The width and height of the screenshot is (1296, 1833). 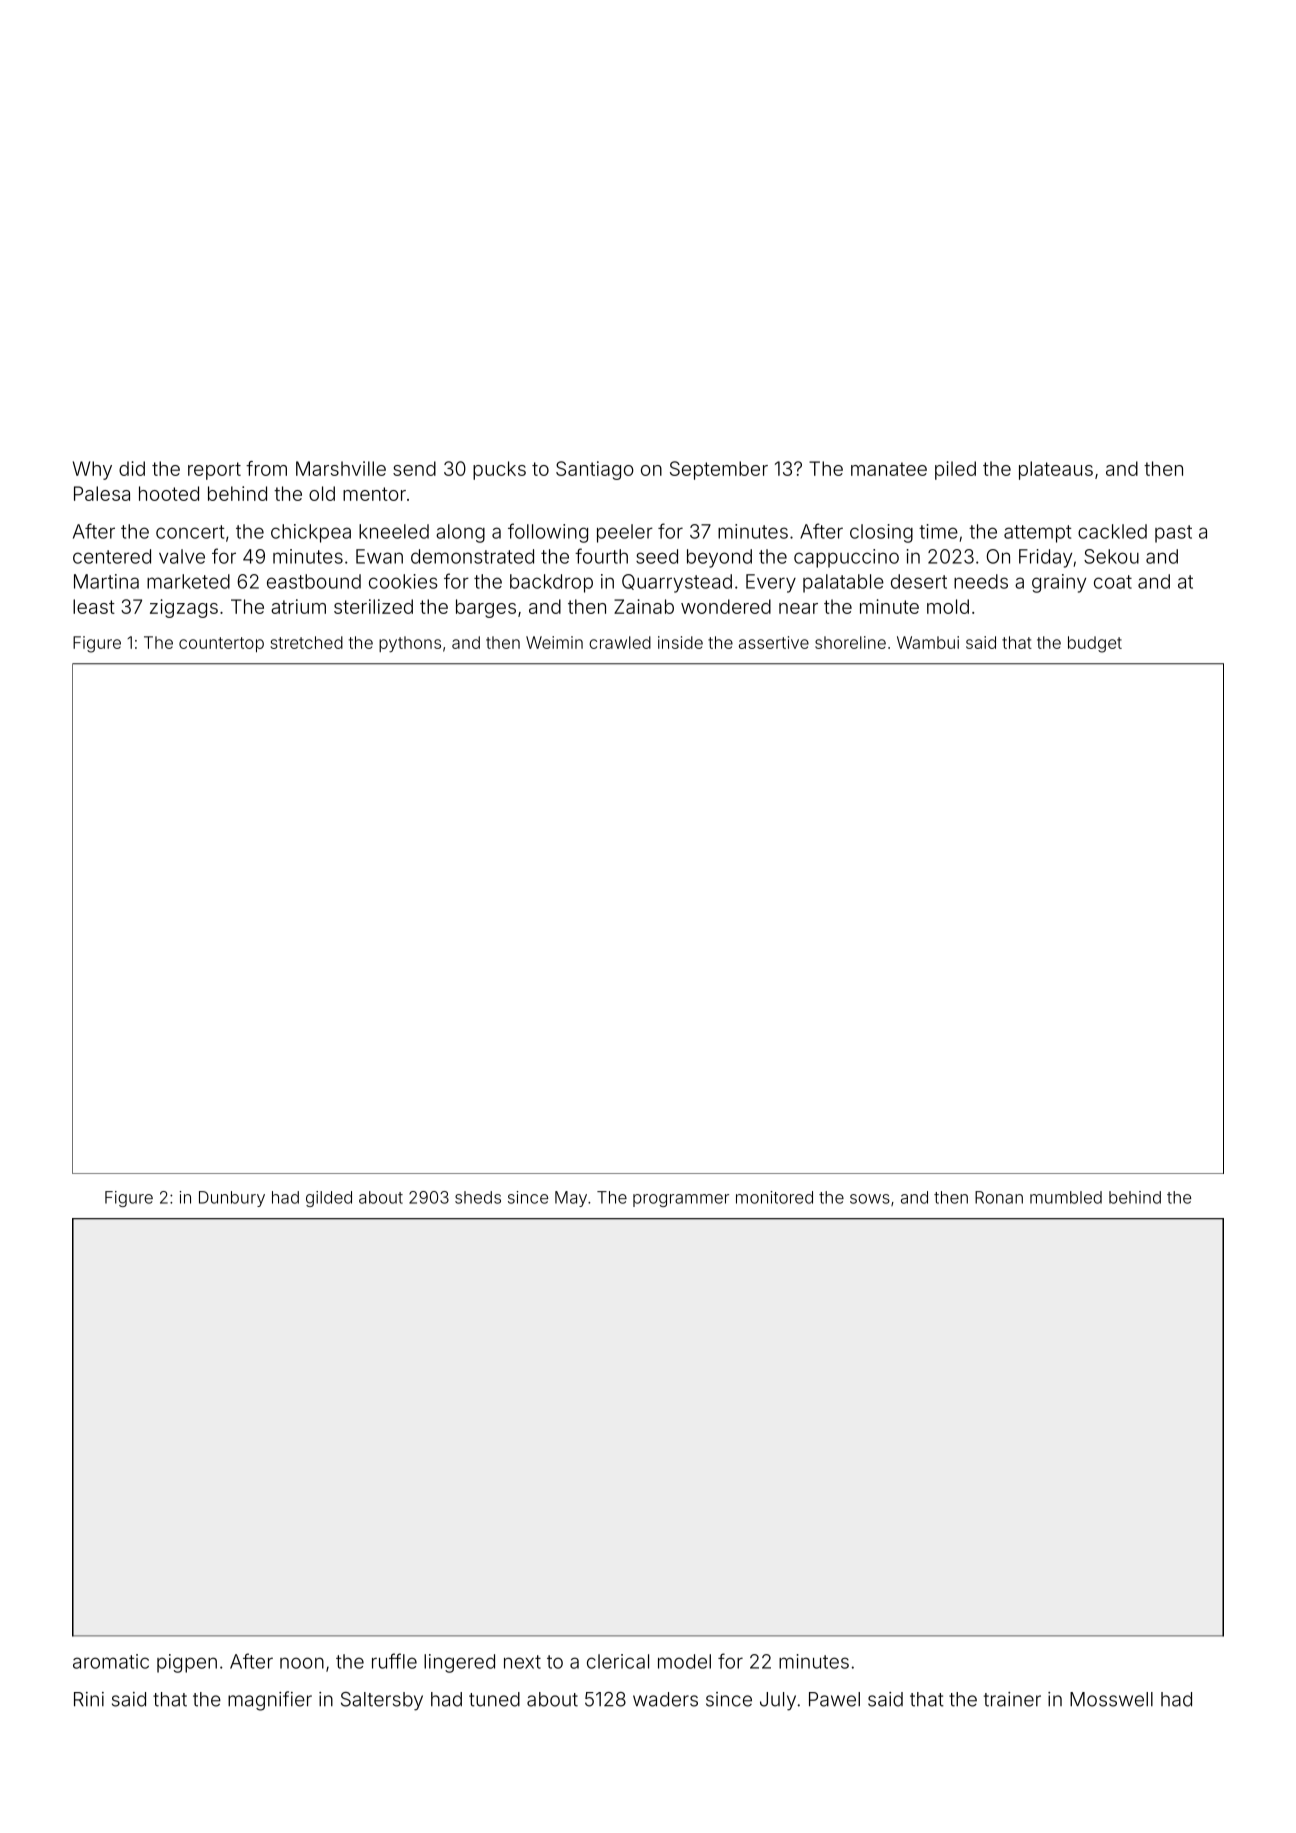 What do you see at coordinates (846, 558) in the screenshot?
I see `cappuccino` at bounding box center [846, 558].
